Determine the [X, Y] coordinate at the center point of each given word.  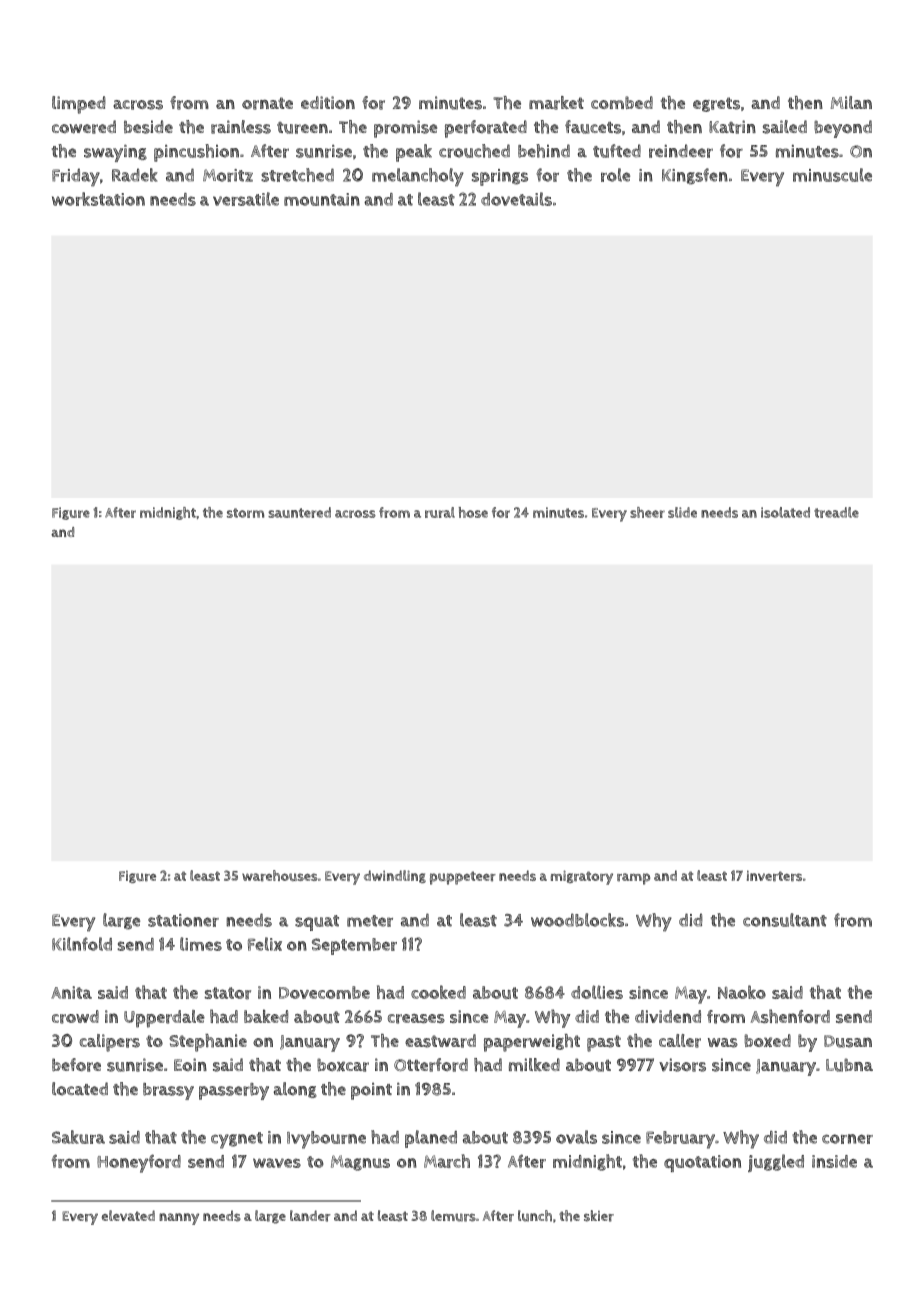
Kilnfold [82, 944]
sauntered [299, 512]
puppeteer [463, 878]
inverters [774, 876]
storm [245, 513]
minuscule [832, 175]
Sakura [78, 1137]
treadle [836, 512]
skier [599, 1216]
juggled [776, 1163]
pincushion [196, 153]
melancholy [418, 177]
